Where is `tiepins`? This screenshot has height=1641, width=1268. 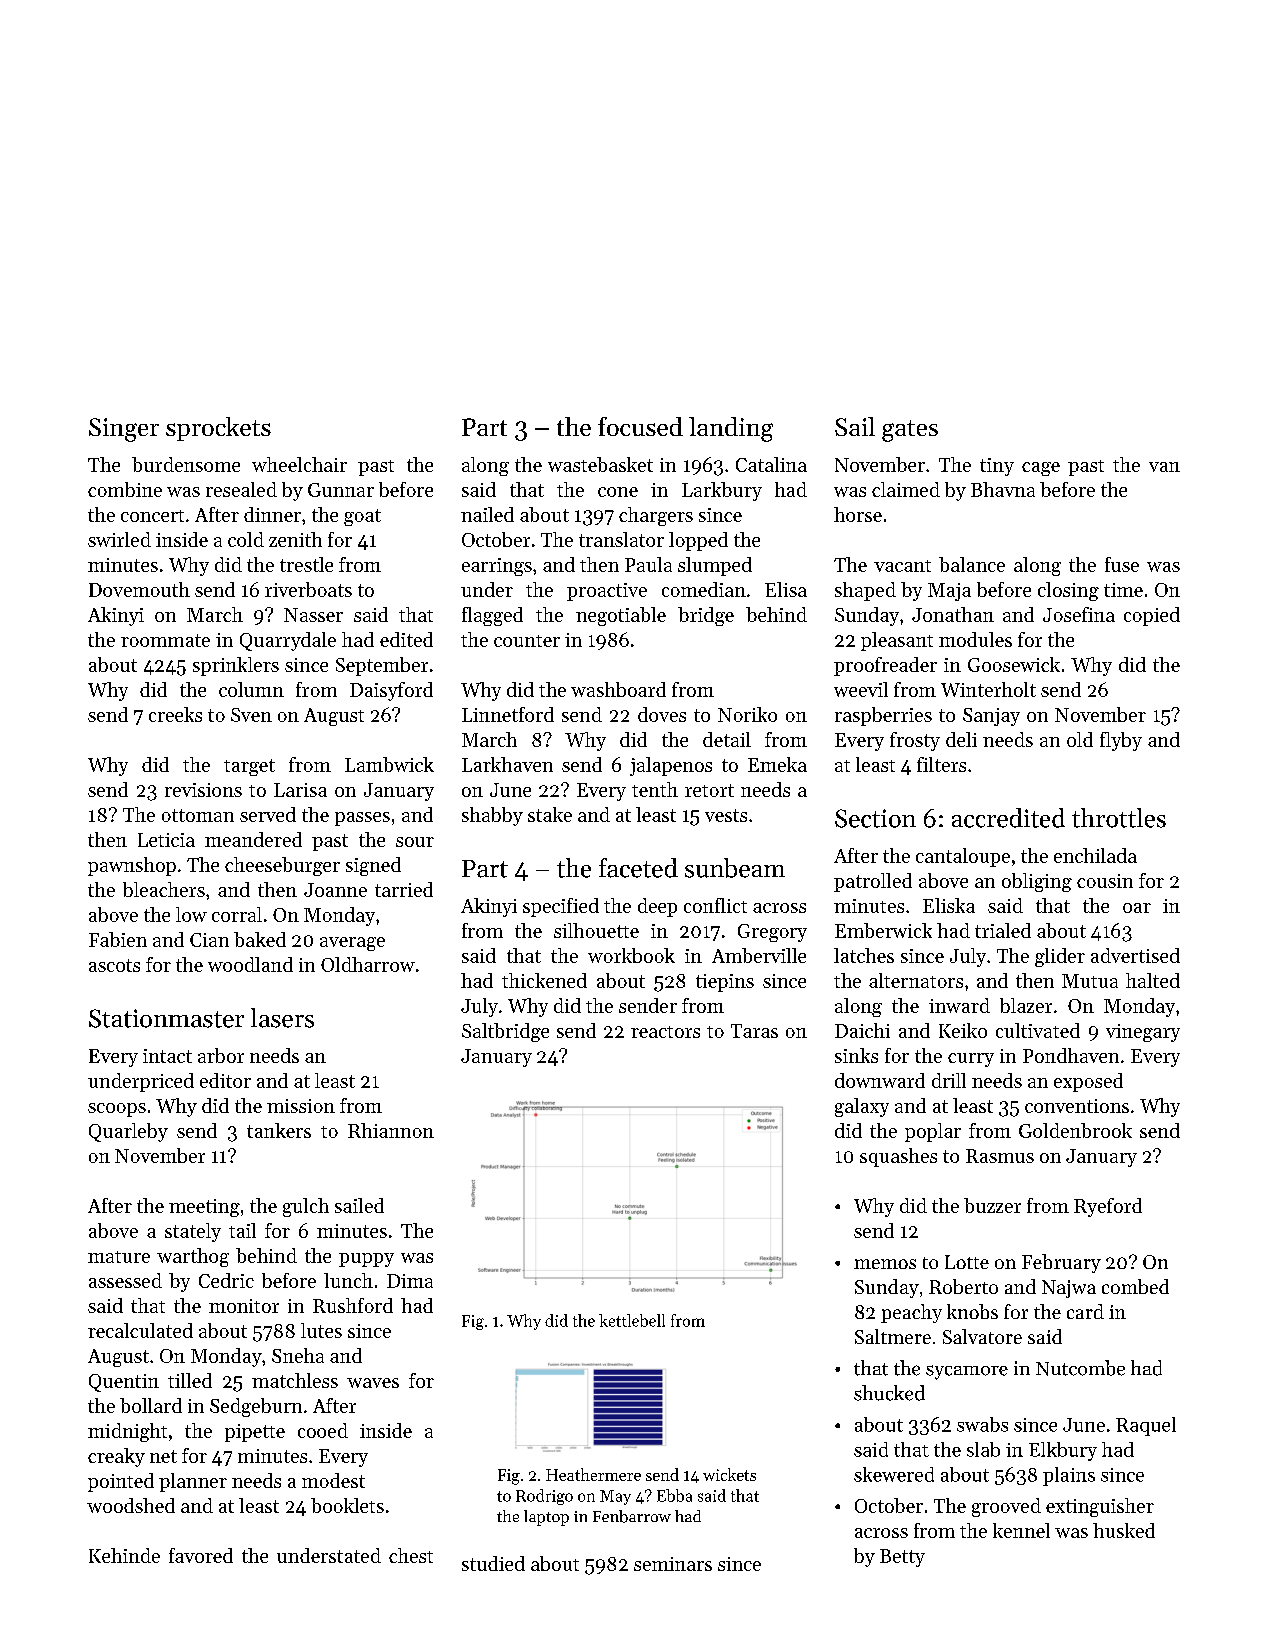 tiepins is located at coordinates (725, 983).
